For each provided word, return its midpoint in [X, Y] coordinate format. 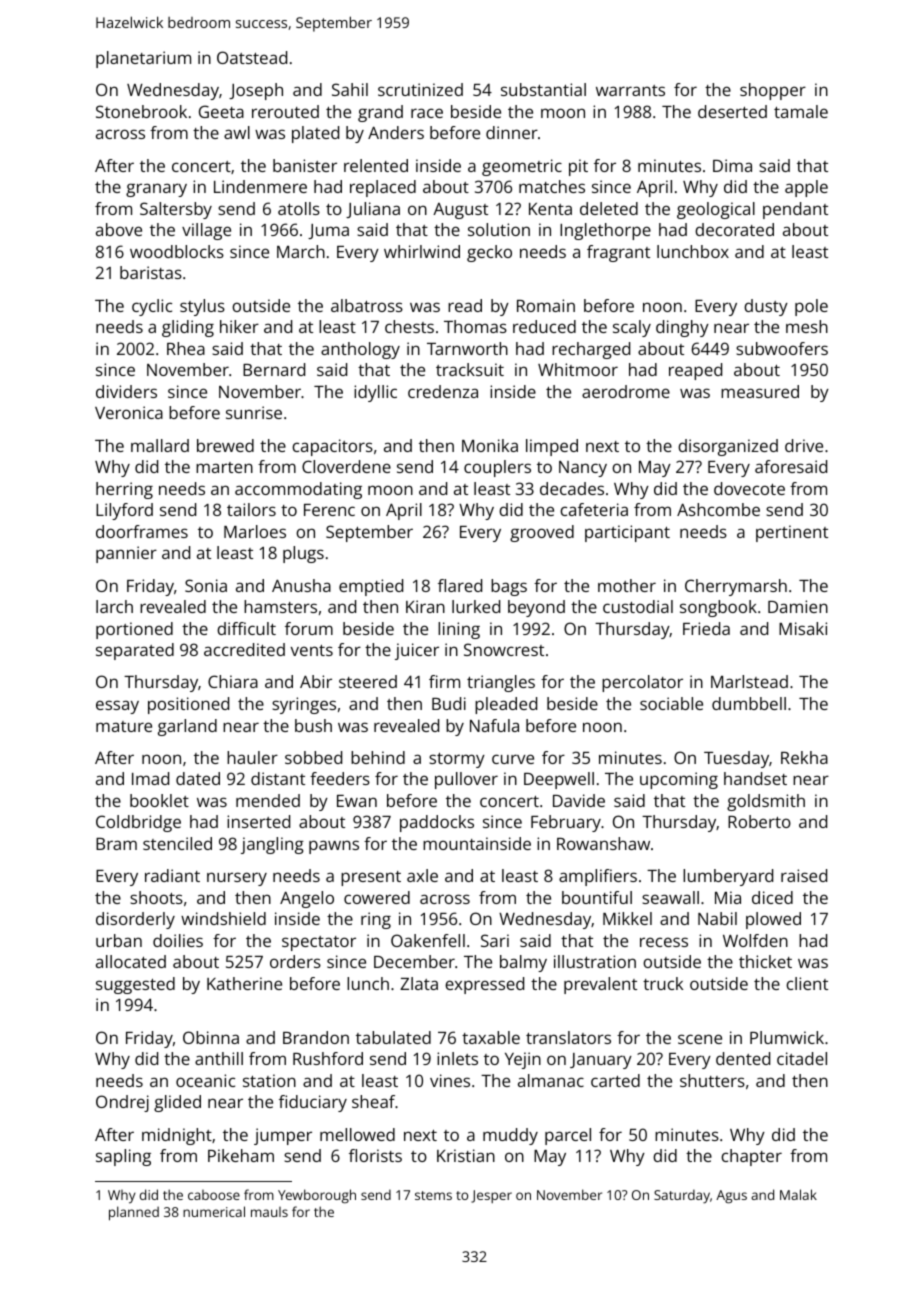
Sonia [206, 585]
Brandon [316, 1037]
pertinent [792, 533]
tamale [801, 111]
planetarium [143, 59]
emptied [371, 587]
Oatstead [252, 57]
